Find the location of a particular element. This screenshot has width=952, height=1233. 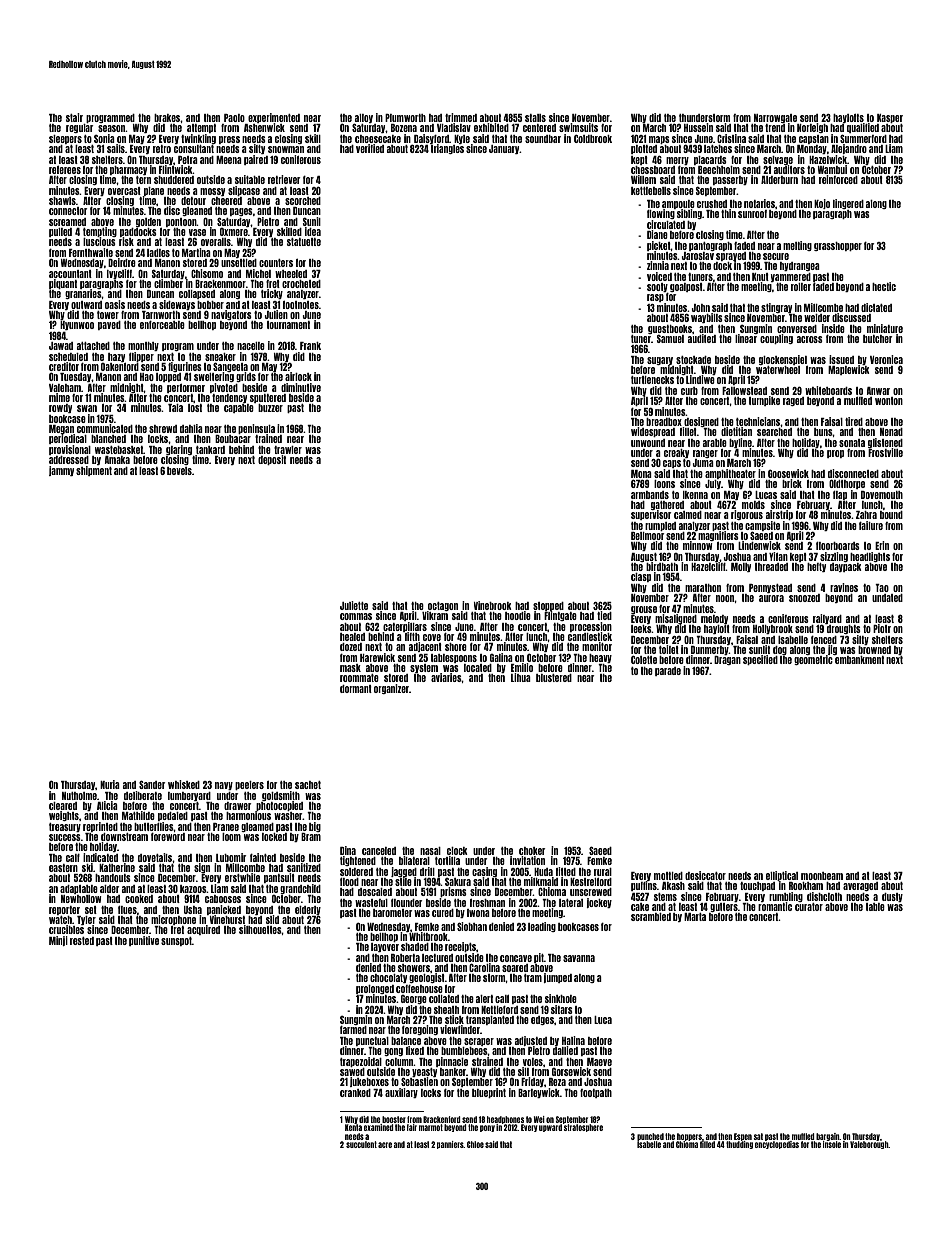

deposit is located at coordinates (272, 460).
